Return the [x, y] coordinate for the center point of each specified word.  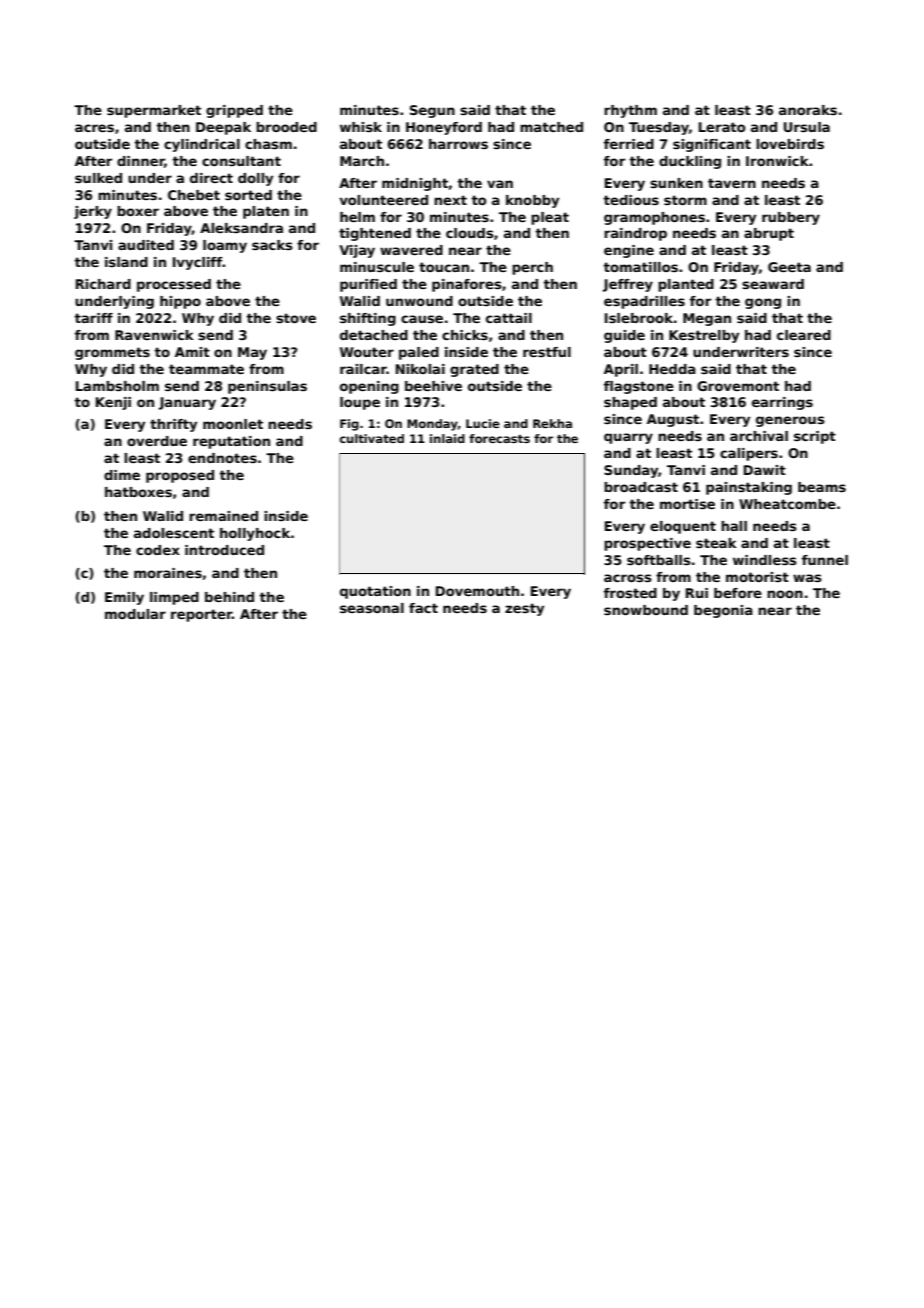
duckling [690, 162]
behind [229, 597]
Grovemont [738, 386]
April [621, 370]
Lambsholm [117, 386]
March [362, 161]
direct [211, 178]
